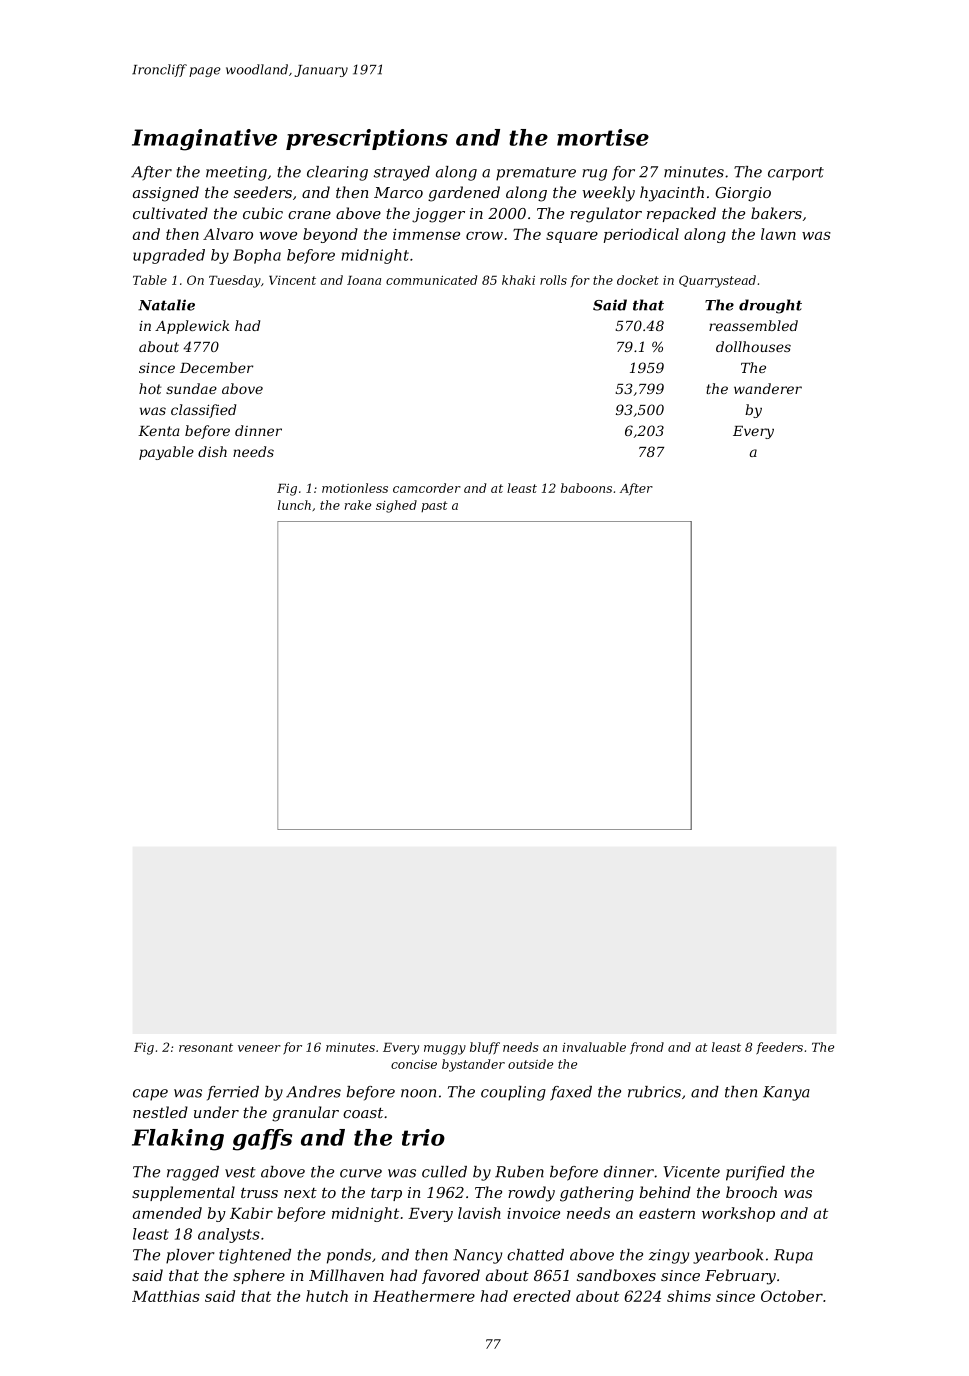  I want to click on resonant, so click(206, 1047).
